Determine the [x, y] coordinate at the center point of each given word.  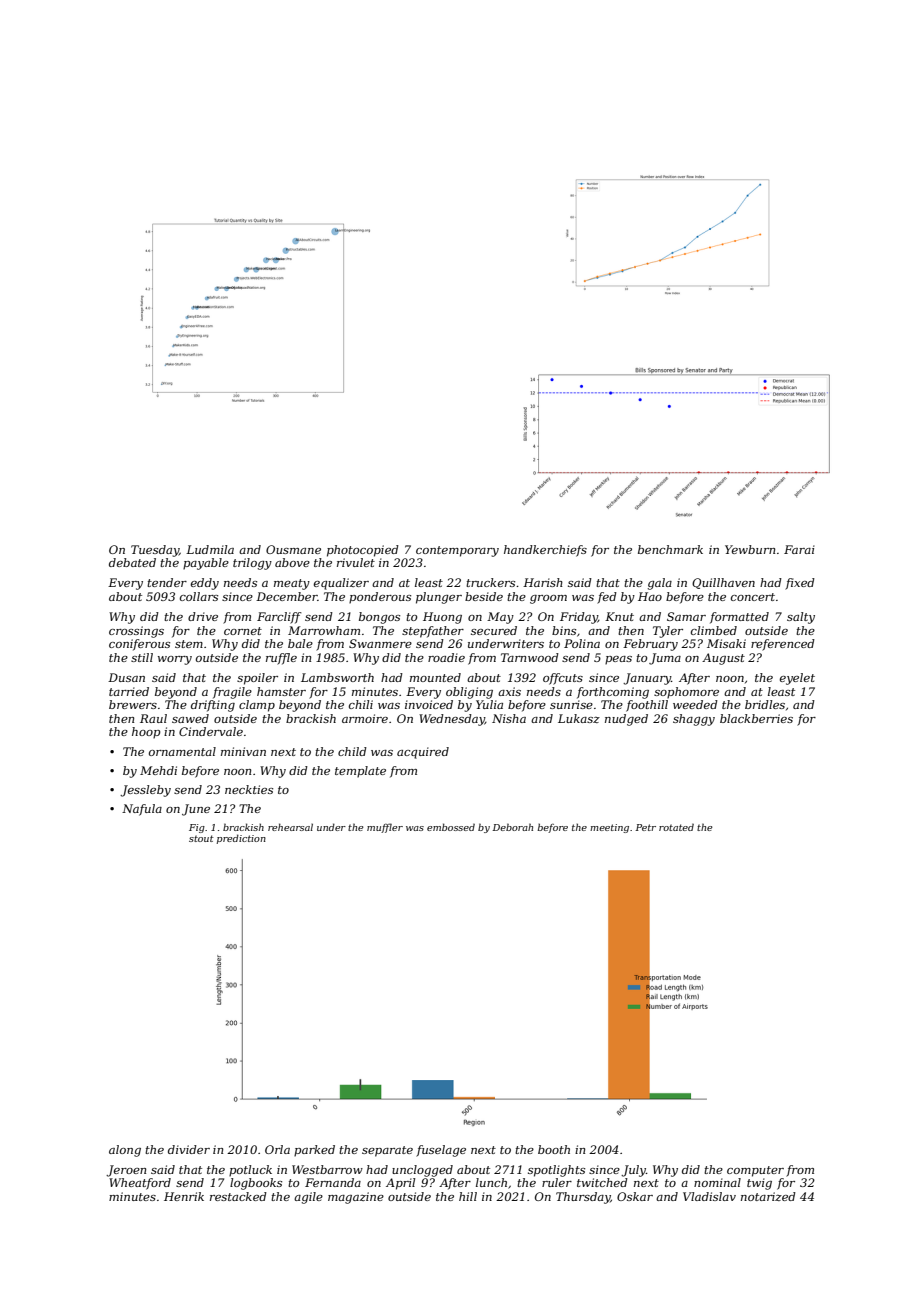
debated [132, 562]
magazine [356, 1198]
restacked [238, 1196]
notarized [768, 1196]
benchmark [670, 549]
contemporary [457, 551]
